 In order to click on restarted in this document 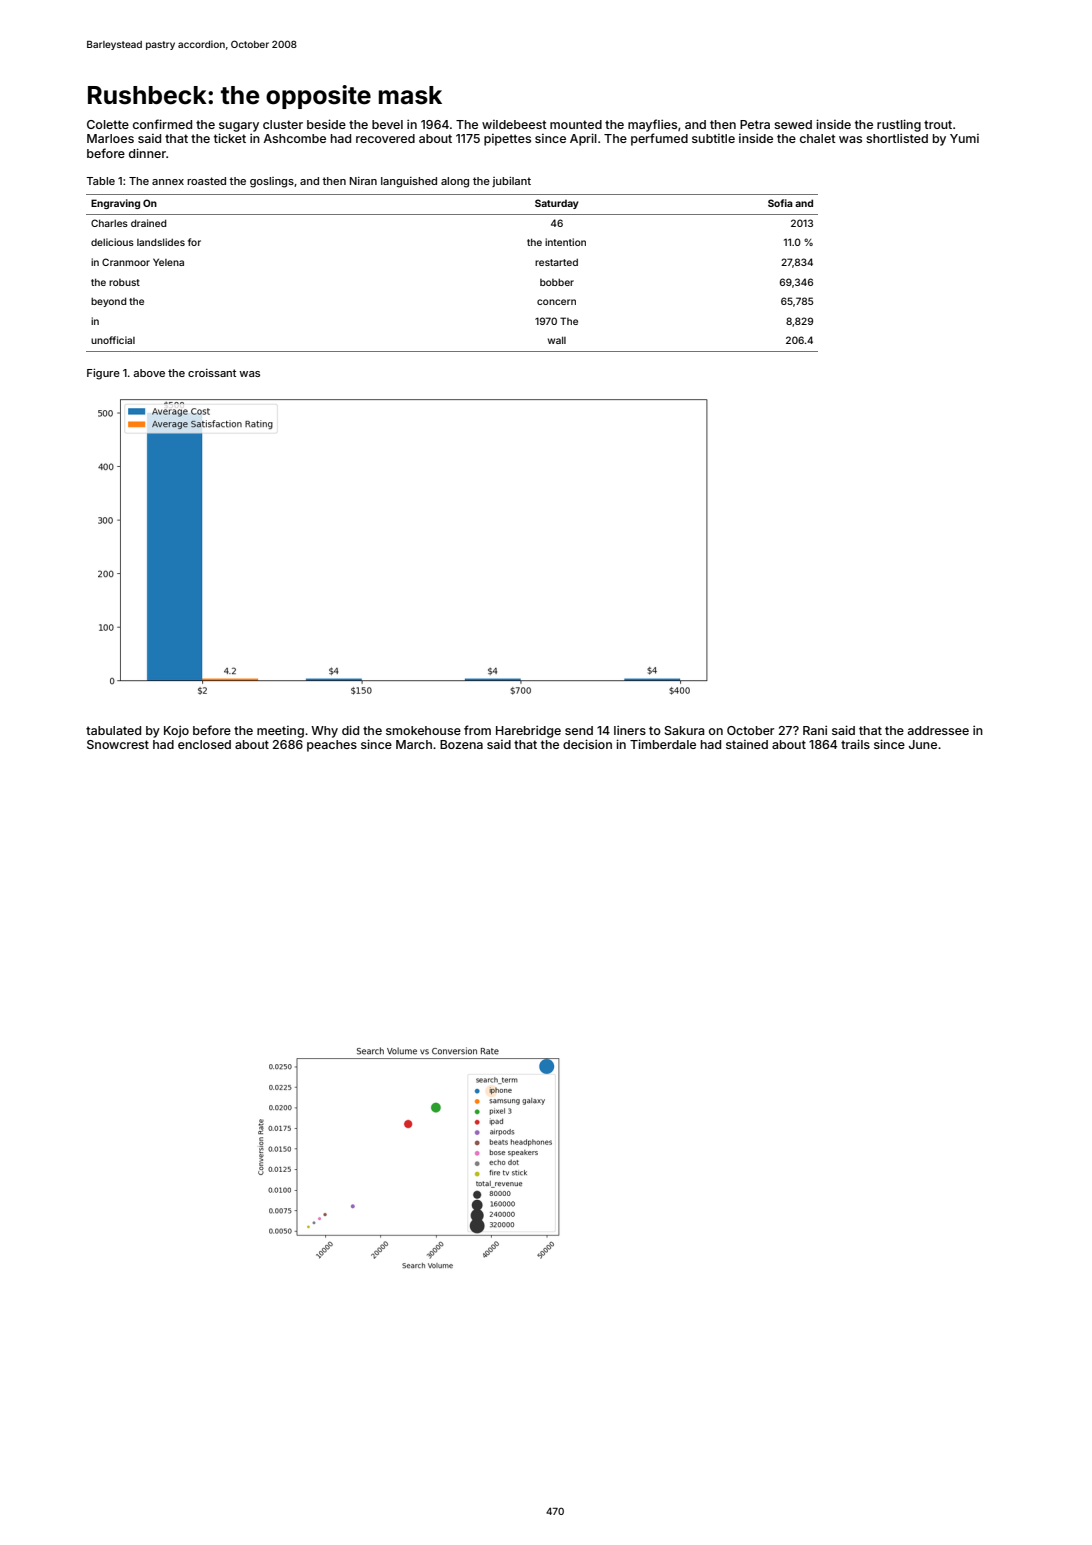, I will do `click(556, 262)`.
